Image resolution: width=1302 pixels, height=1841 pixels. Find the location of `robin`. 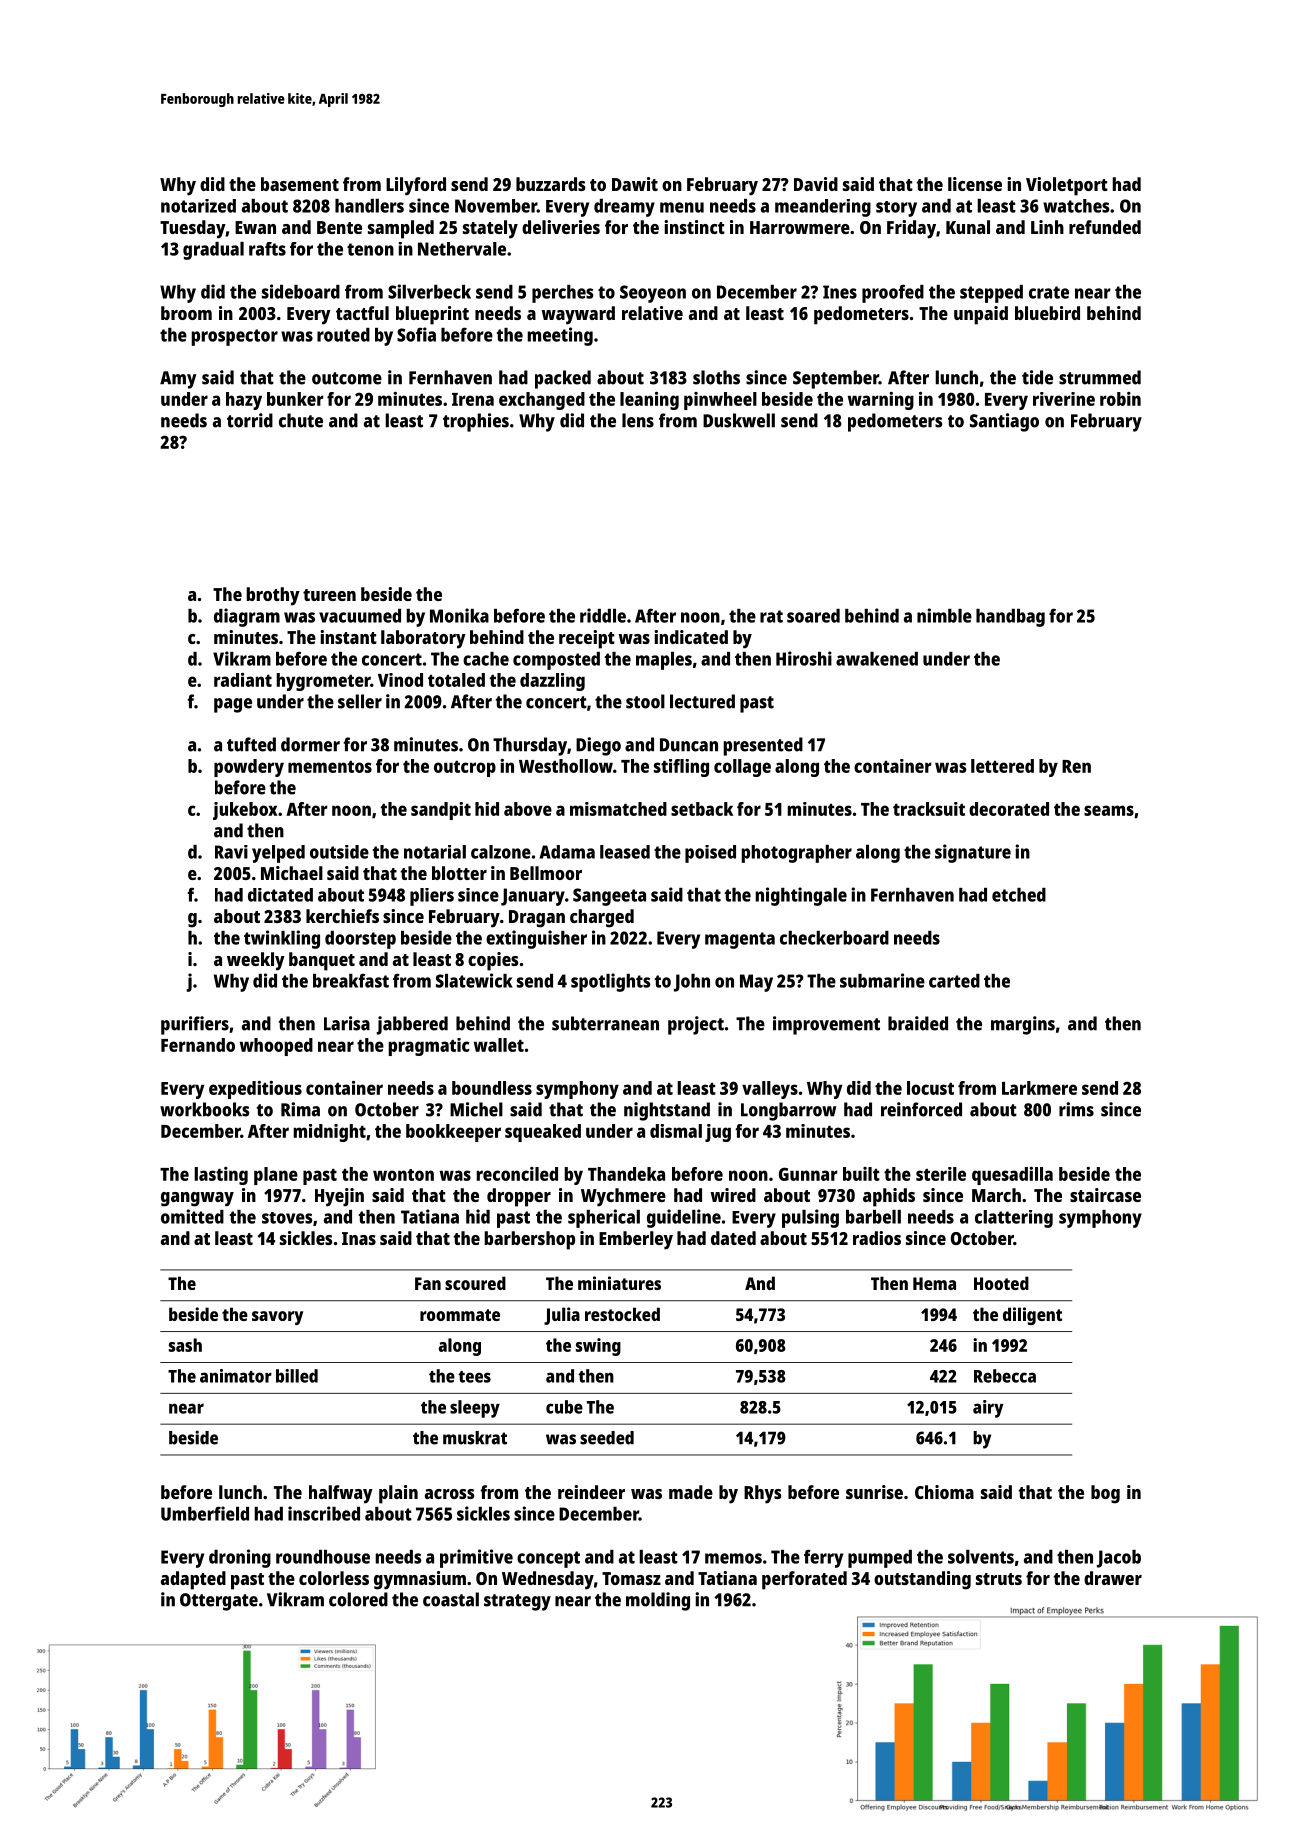

robin is located at coordinates (1120, 399).
